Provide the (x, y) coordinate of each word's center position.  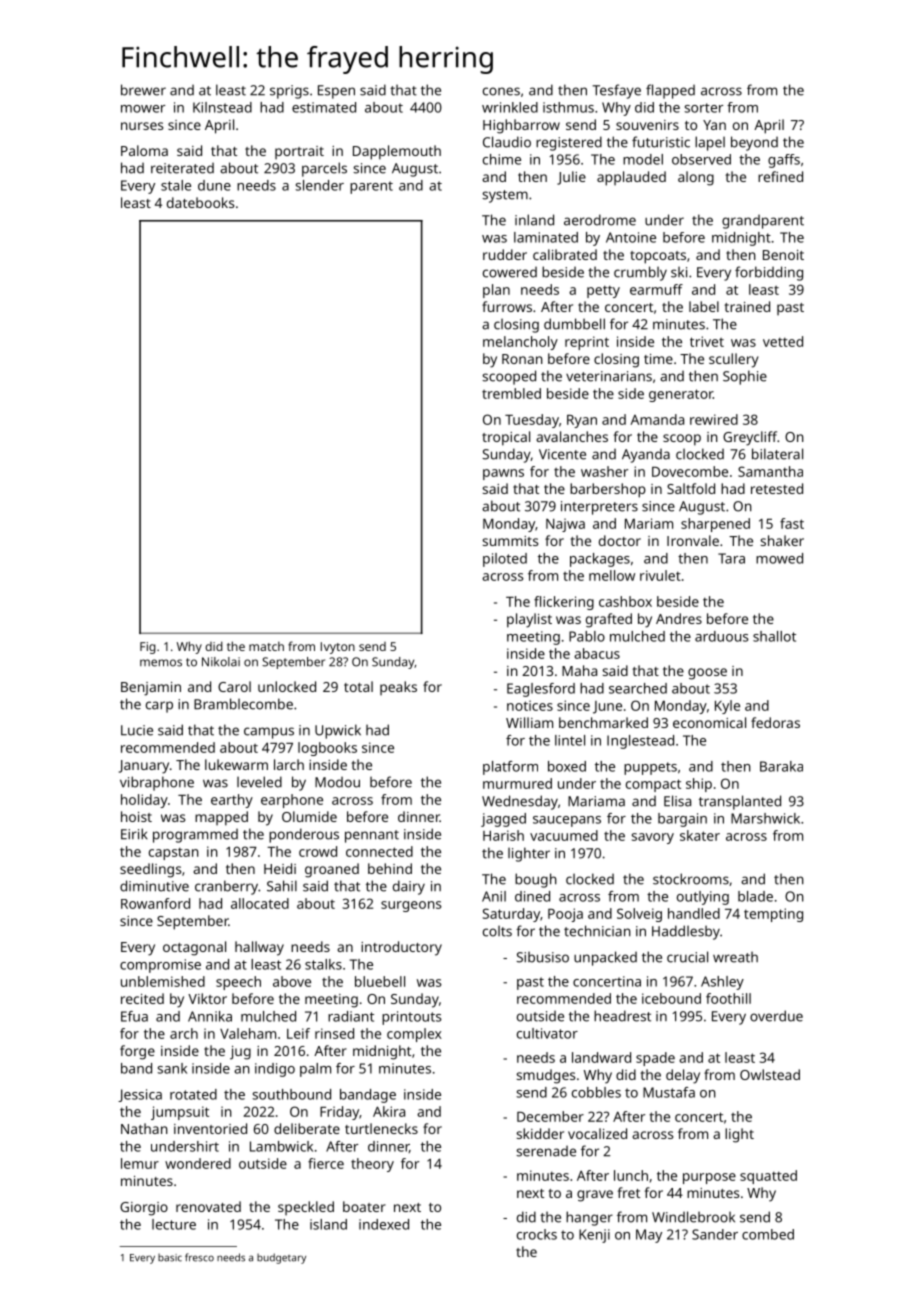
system (505, 196)
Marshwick (765, 818)
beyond (754, 143)
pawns (503, 474)
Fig (148, 648)
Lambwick (281, 1146)
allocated (260, 903)
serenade (546, 1151)
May (649, 1236)
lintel (570, 740)
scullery (734, 360)
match (266, 646)
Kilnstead (222, 107)
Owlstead (770, 1074)
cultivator (547, 1033)
